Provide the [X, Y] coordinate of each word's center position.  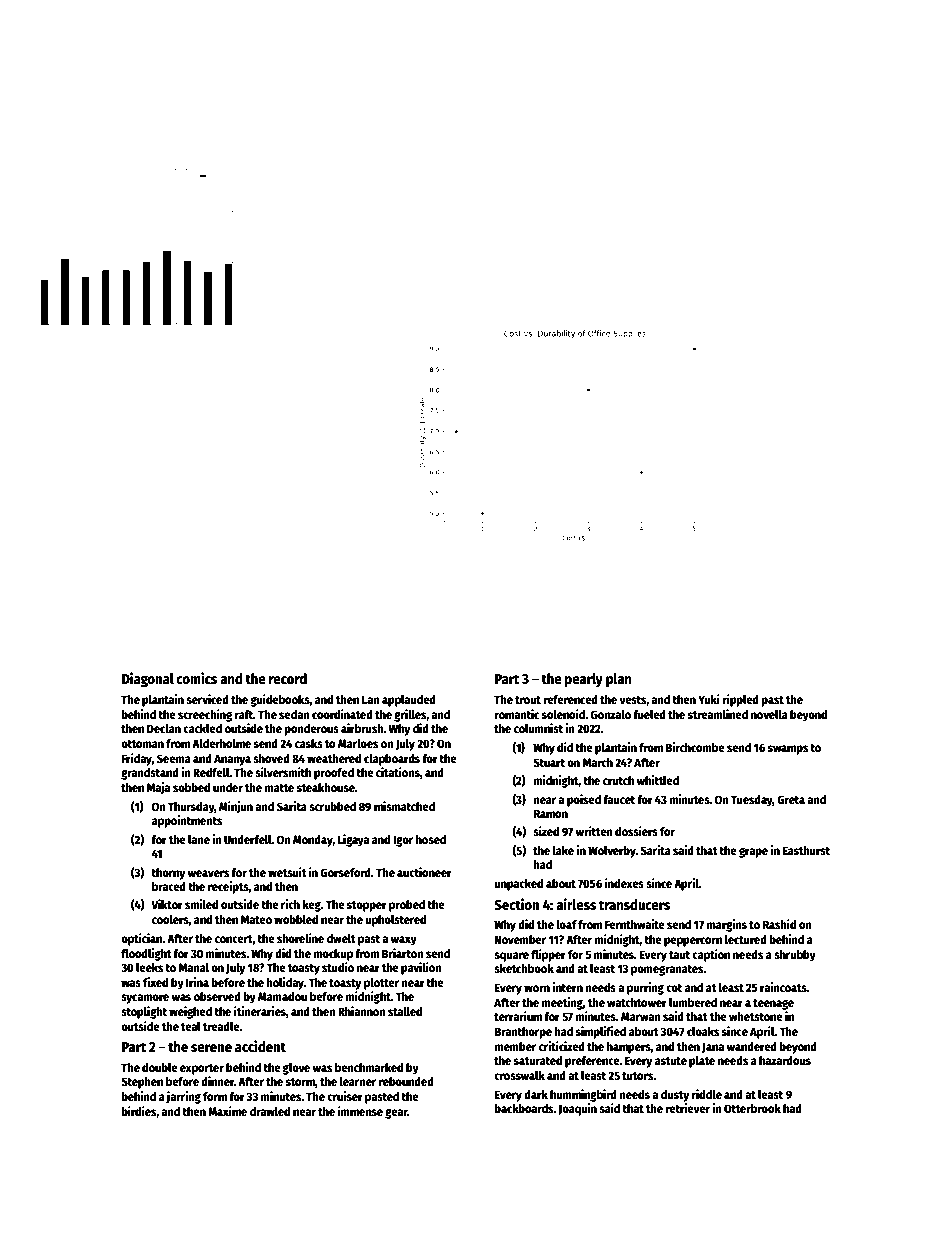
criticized [562, 1046]
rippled [740, 700]
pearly [584, 680]
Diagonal [148, 679]
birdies [139, 1112]
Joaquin [577, 1109]
